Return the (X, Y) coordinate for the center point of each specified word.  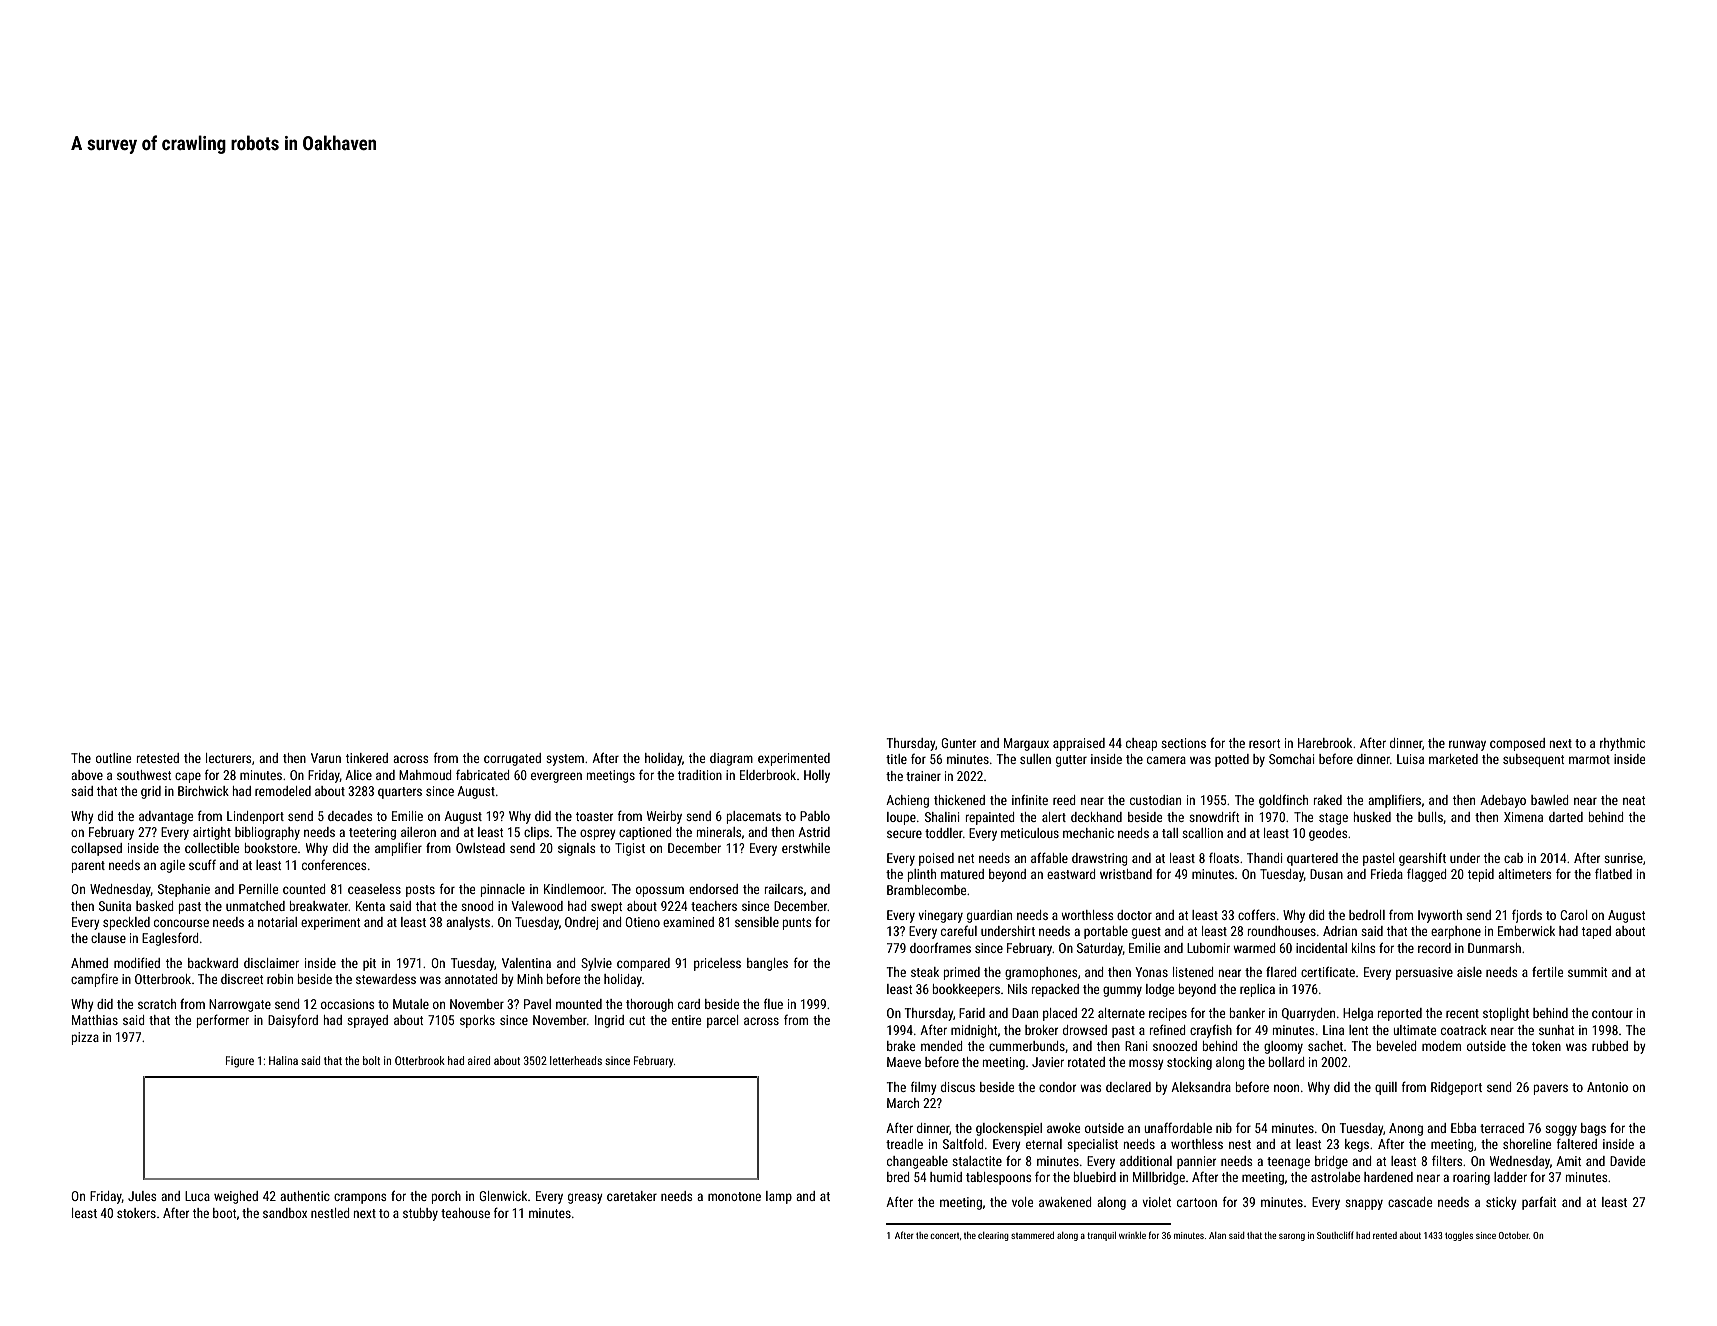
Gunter (958, 743)
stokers (136, 1213)
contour (1612, 1013)
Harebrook (1325, 743)
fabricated (482, 775)
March (903, 1103)
